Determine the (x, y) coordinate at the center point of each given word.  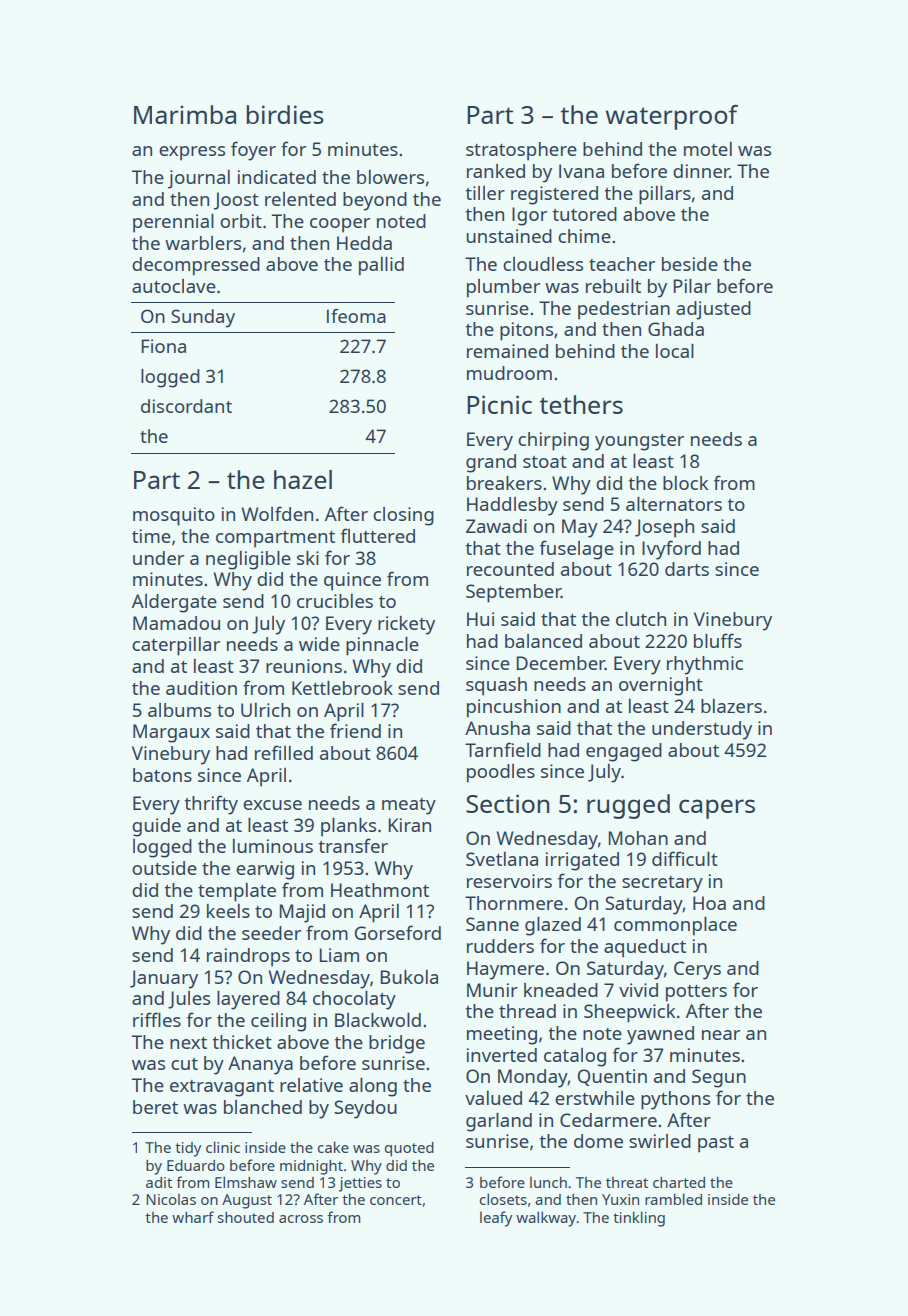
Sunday (203, 318)
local (675, 351)
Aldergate (174, 603)
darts (687, 569)
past (716, 1144)
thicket (242, 1042)
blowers (390, 177)
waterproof (672, 117)
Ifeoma (356, 316)
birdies (285, 114)
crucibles (335, 601)
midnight (311, 1167)
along (373, 1087)
